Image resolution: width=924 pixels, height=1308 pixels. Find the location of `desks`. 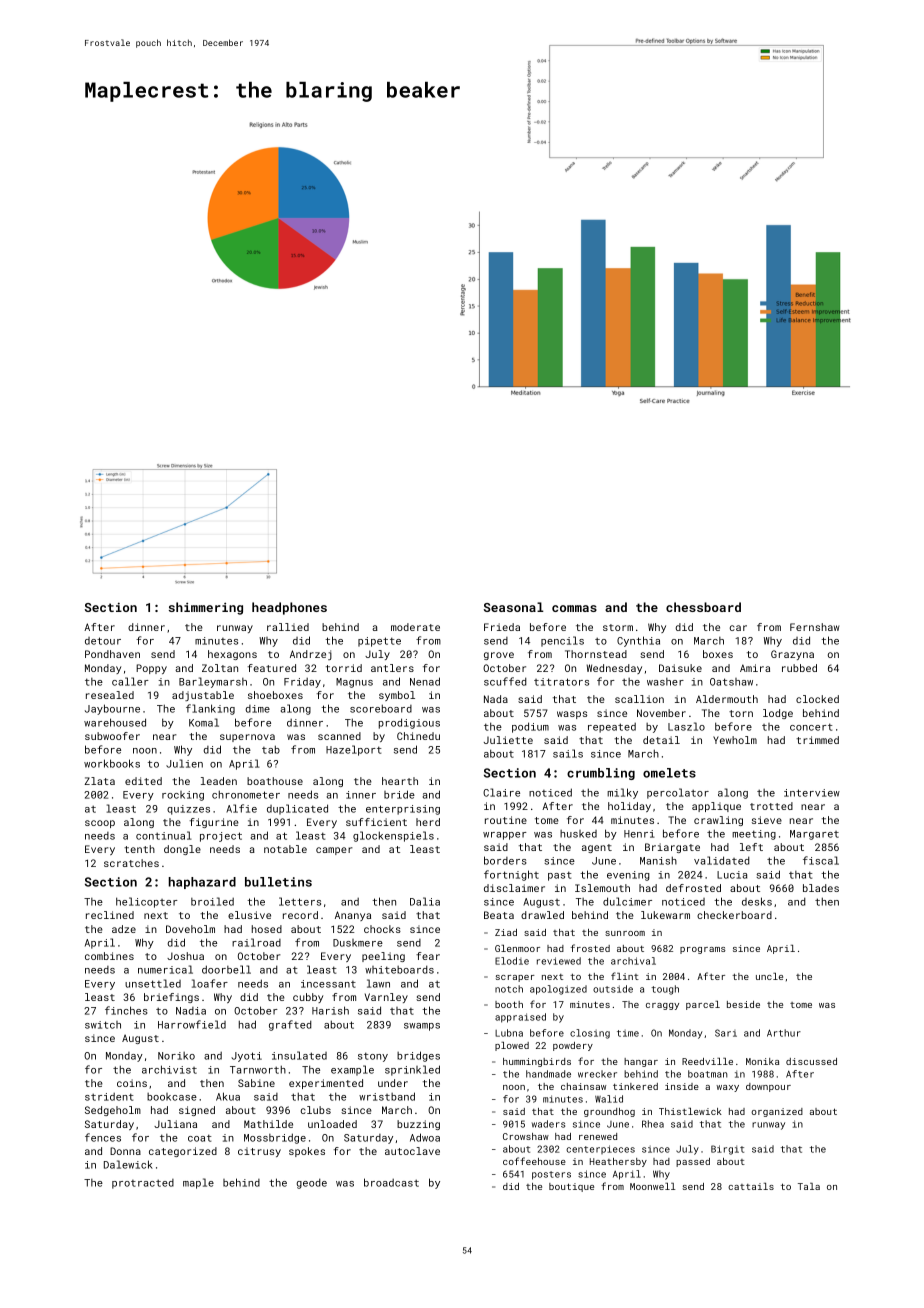

desks is located at coordinates (757, 901).
